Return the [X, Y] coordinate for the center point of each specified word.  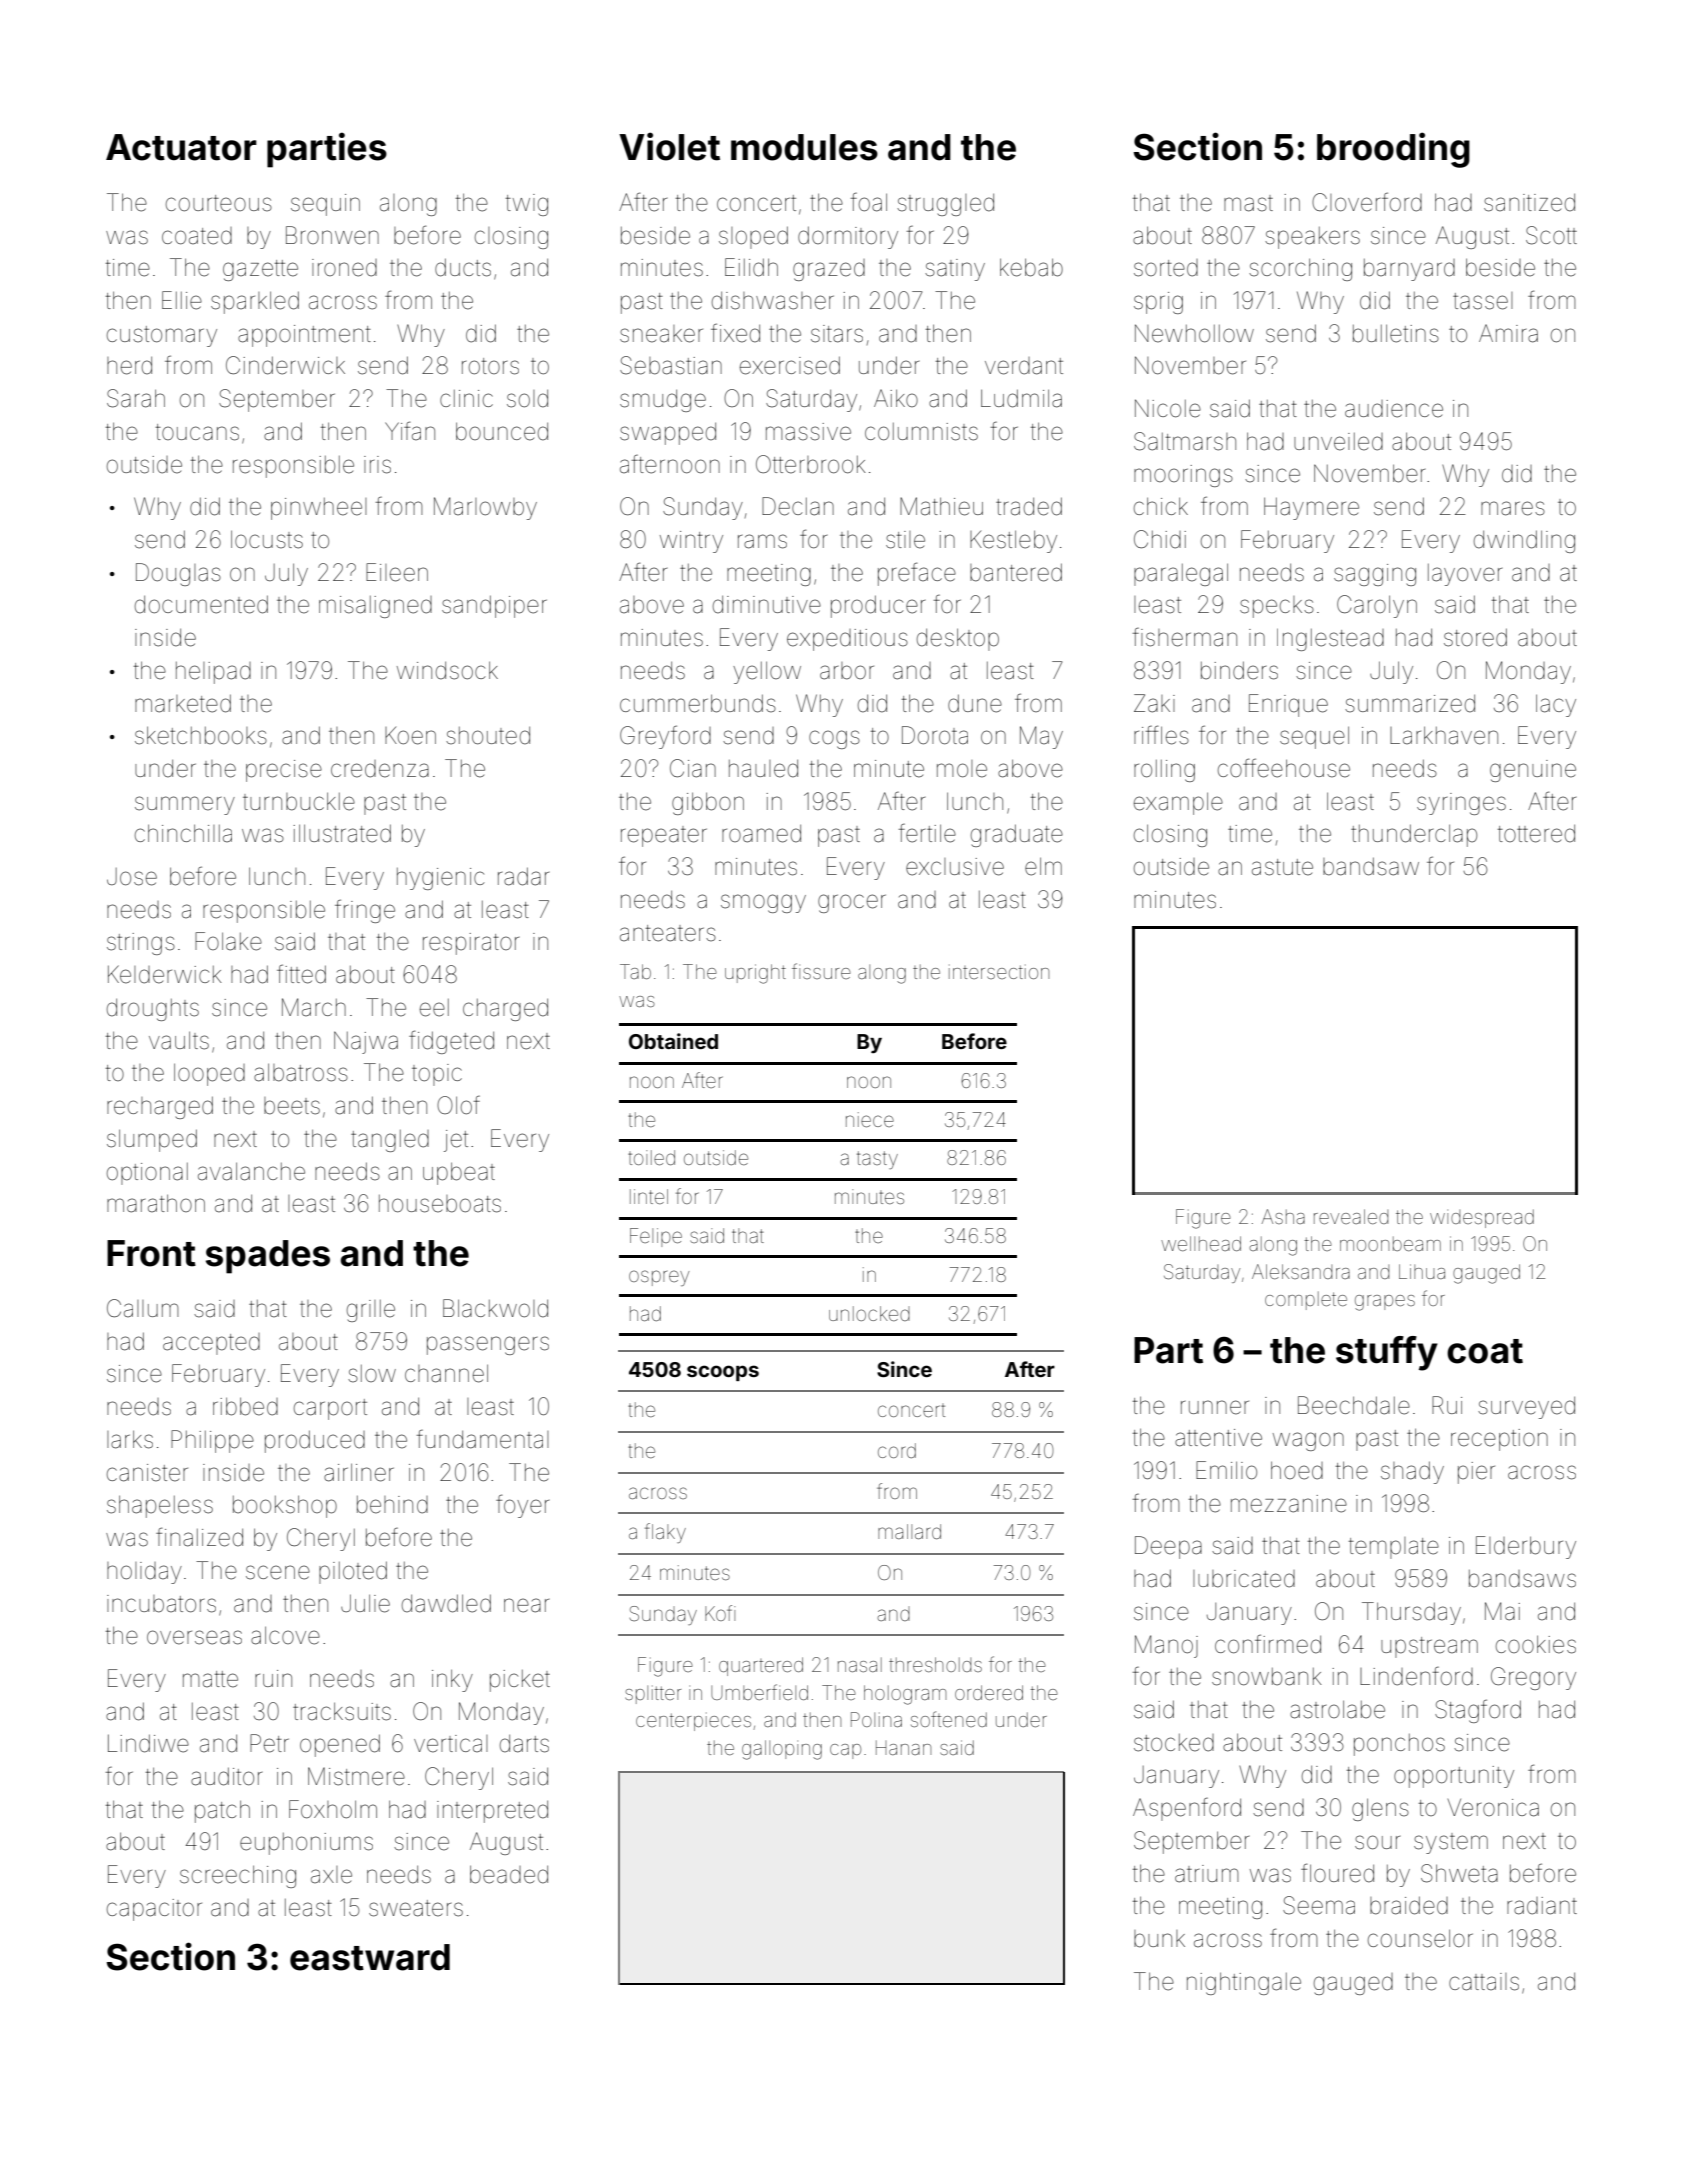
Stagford [1478, 1711]
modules [804, 147]
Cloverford [1367, 202]
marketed [183, 703]
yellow [767, 672]
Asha [1283, 1216]
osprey [659, 1278]
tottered [1536, 834]
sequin [325, 205]
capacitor [154, 1910]
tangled [390, 1141]
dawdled [446, 1603]
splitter [653, 1695]
